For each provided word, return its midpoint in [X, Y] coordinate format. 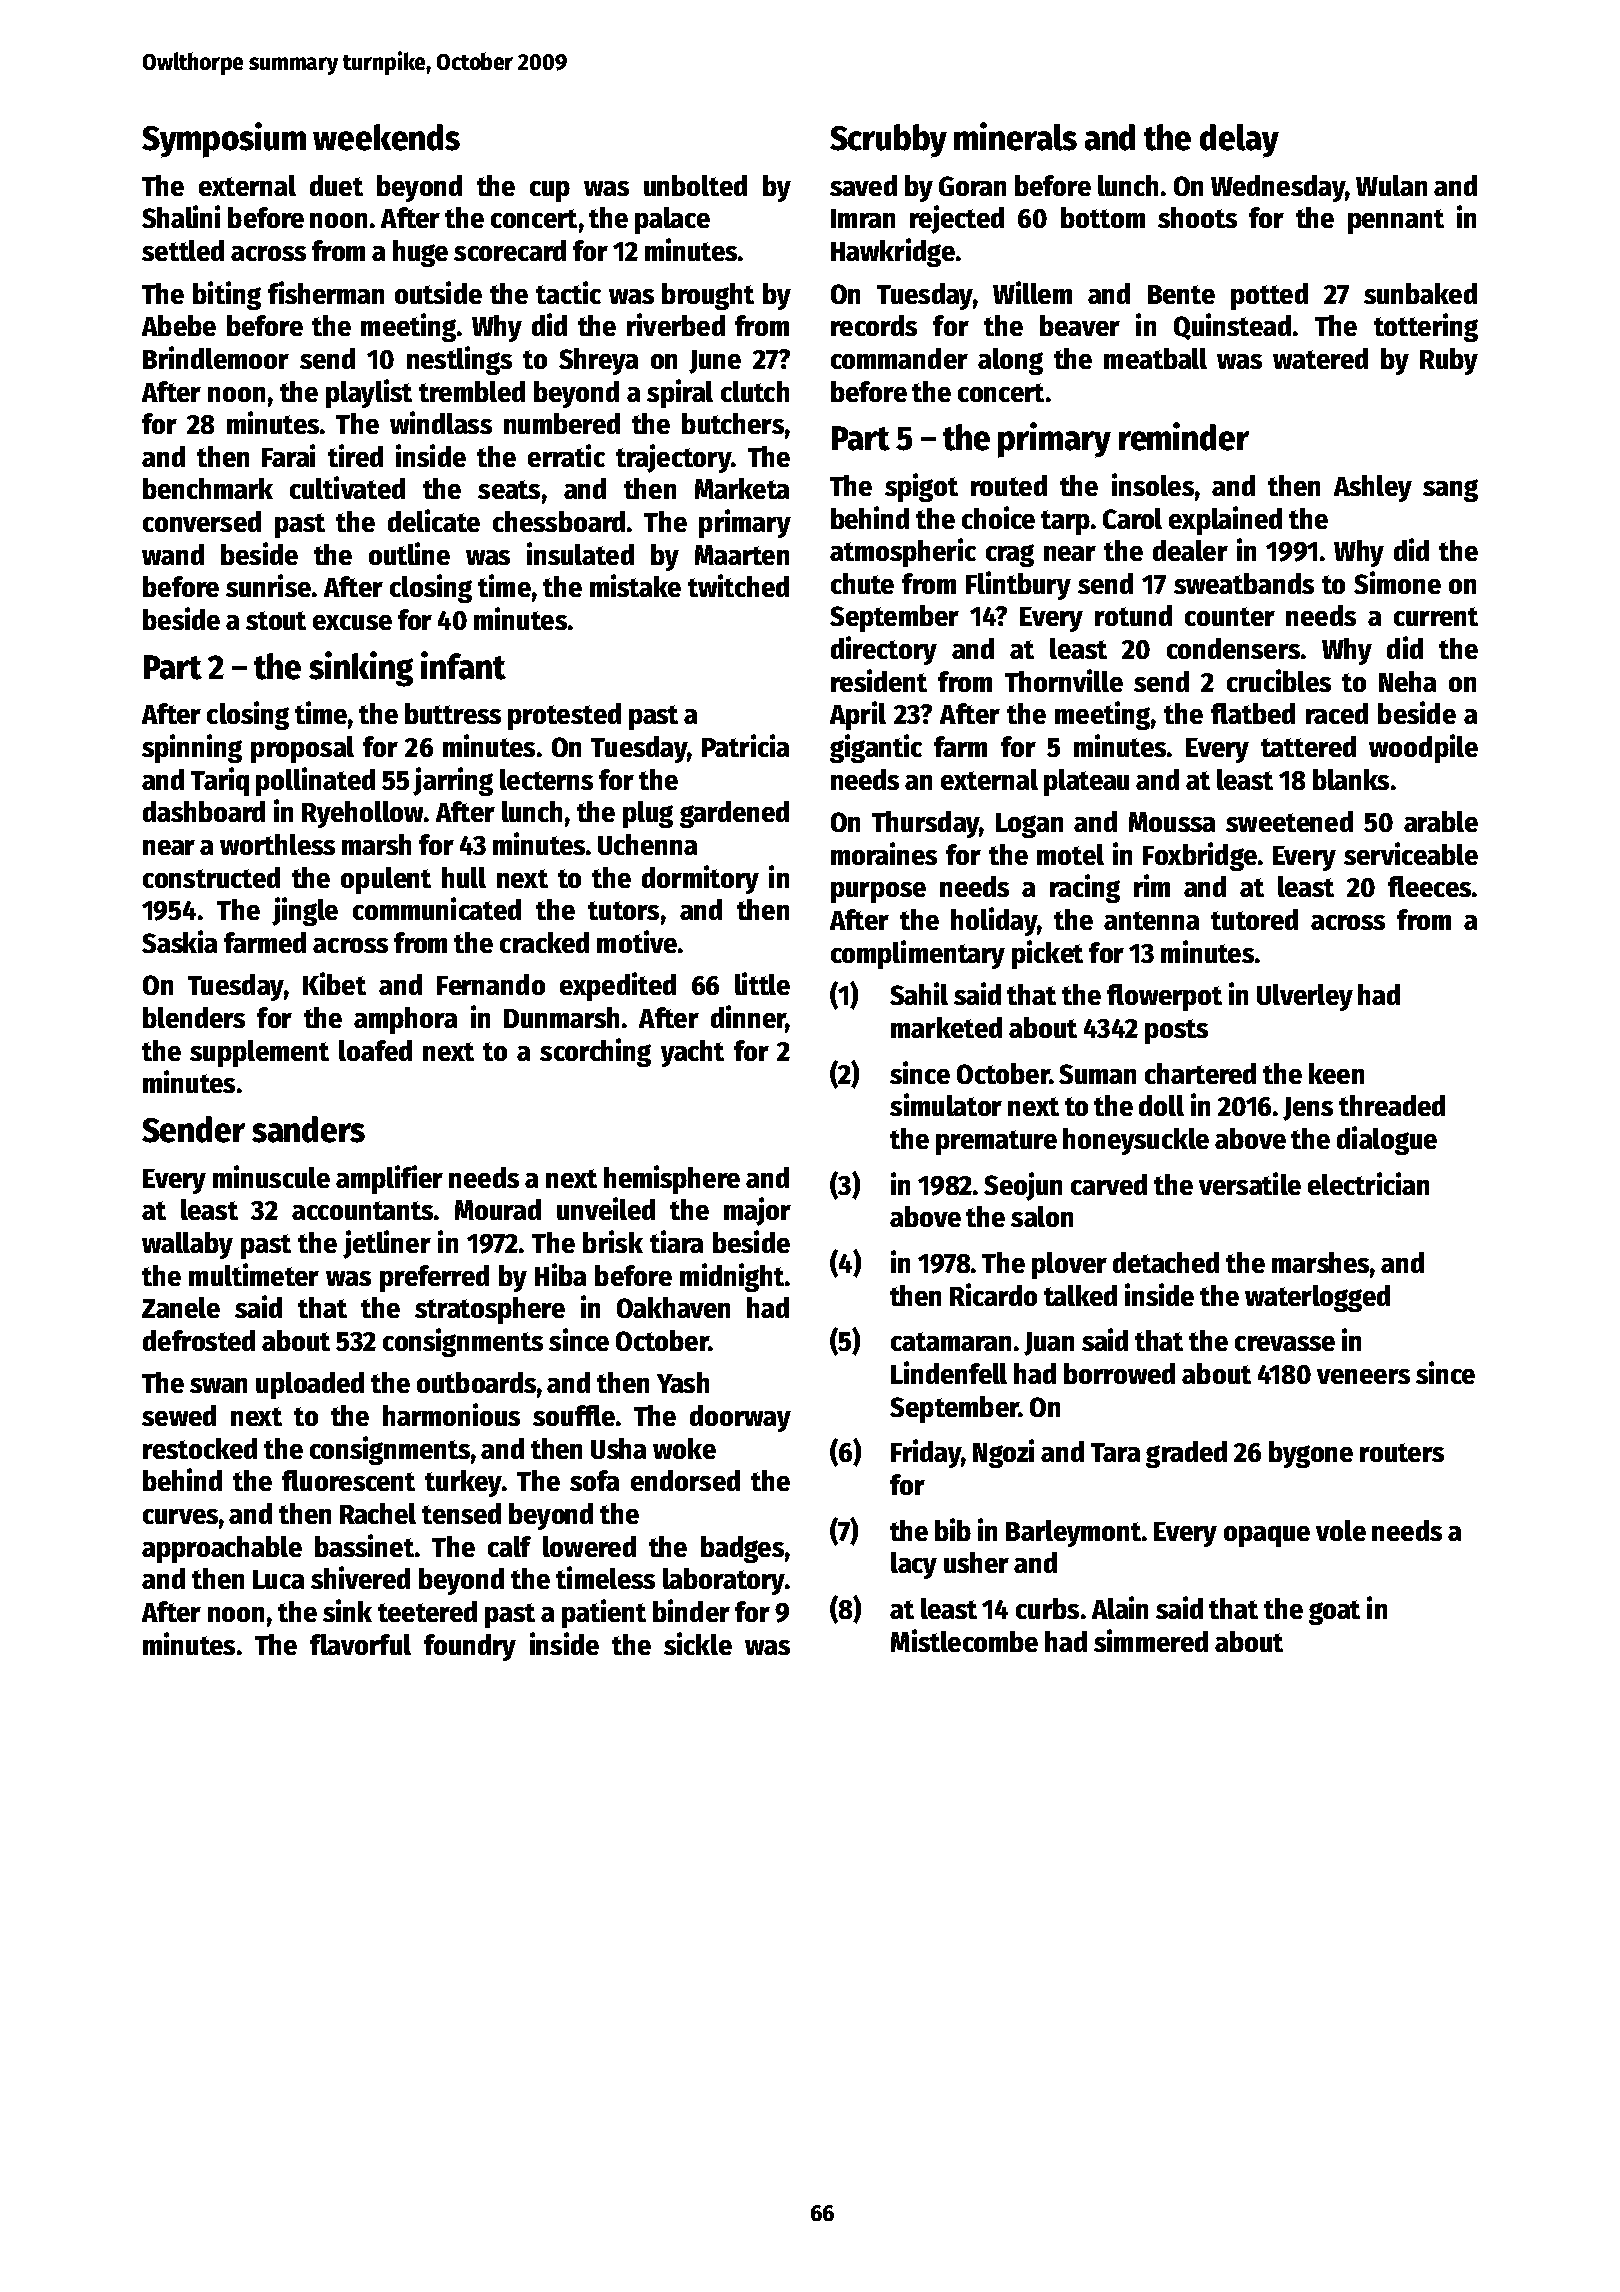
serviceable [1411, 853]
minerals [1015, 136]
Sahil [919, 993]
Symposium [224, 140]
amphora [405, 1020]
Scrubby [888, 141]
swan [218, 1385]
